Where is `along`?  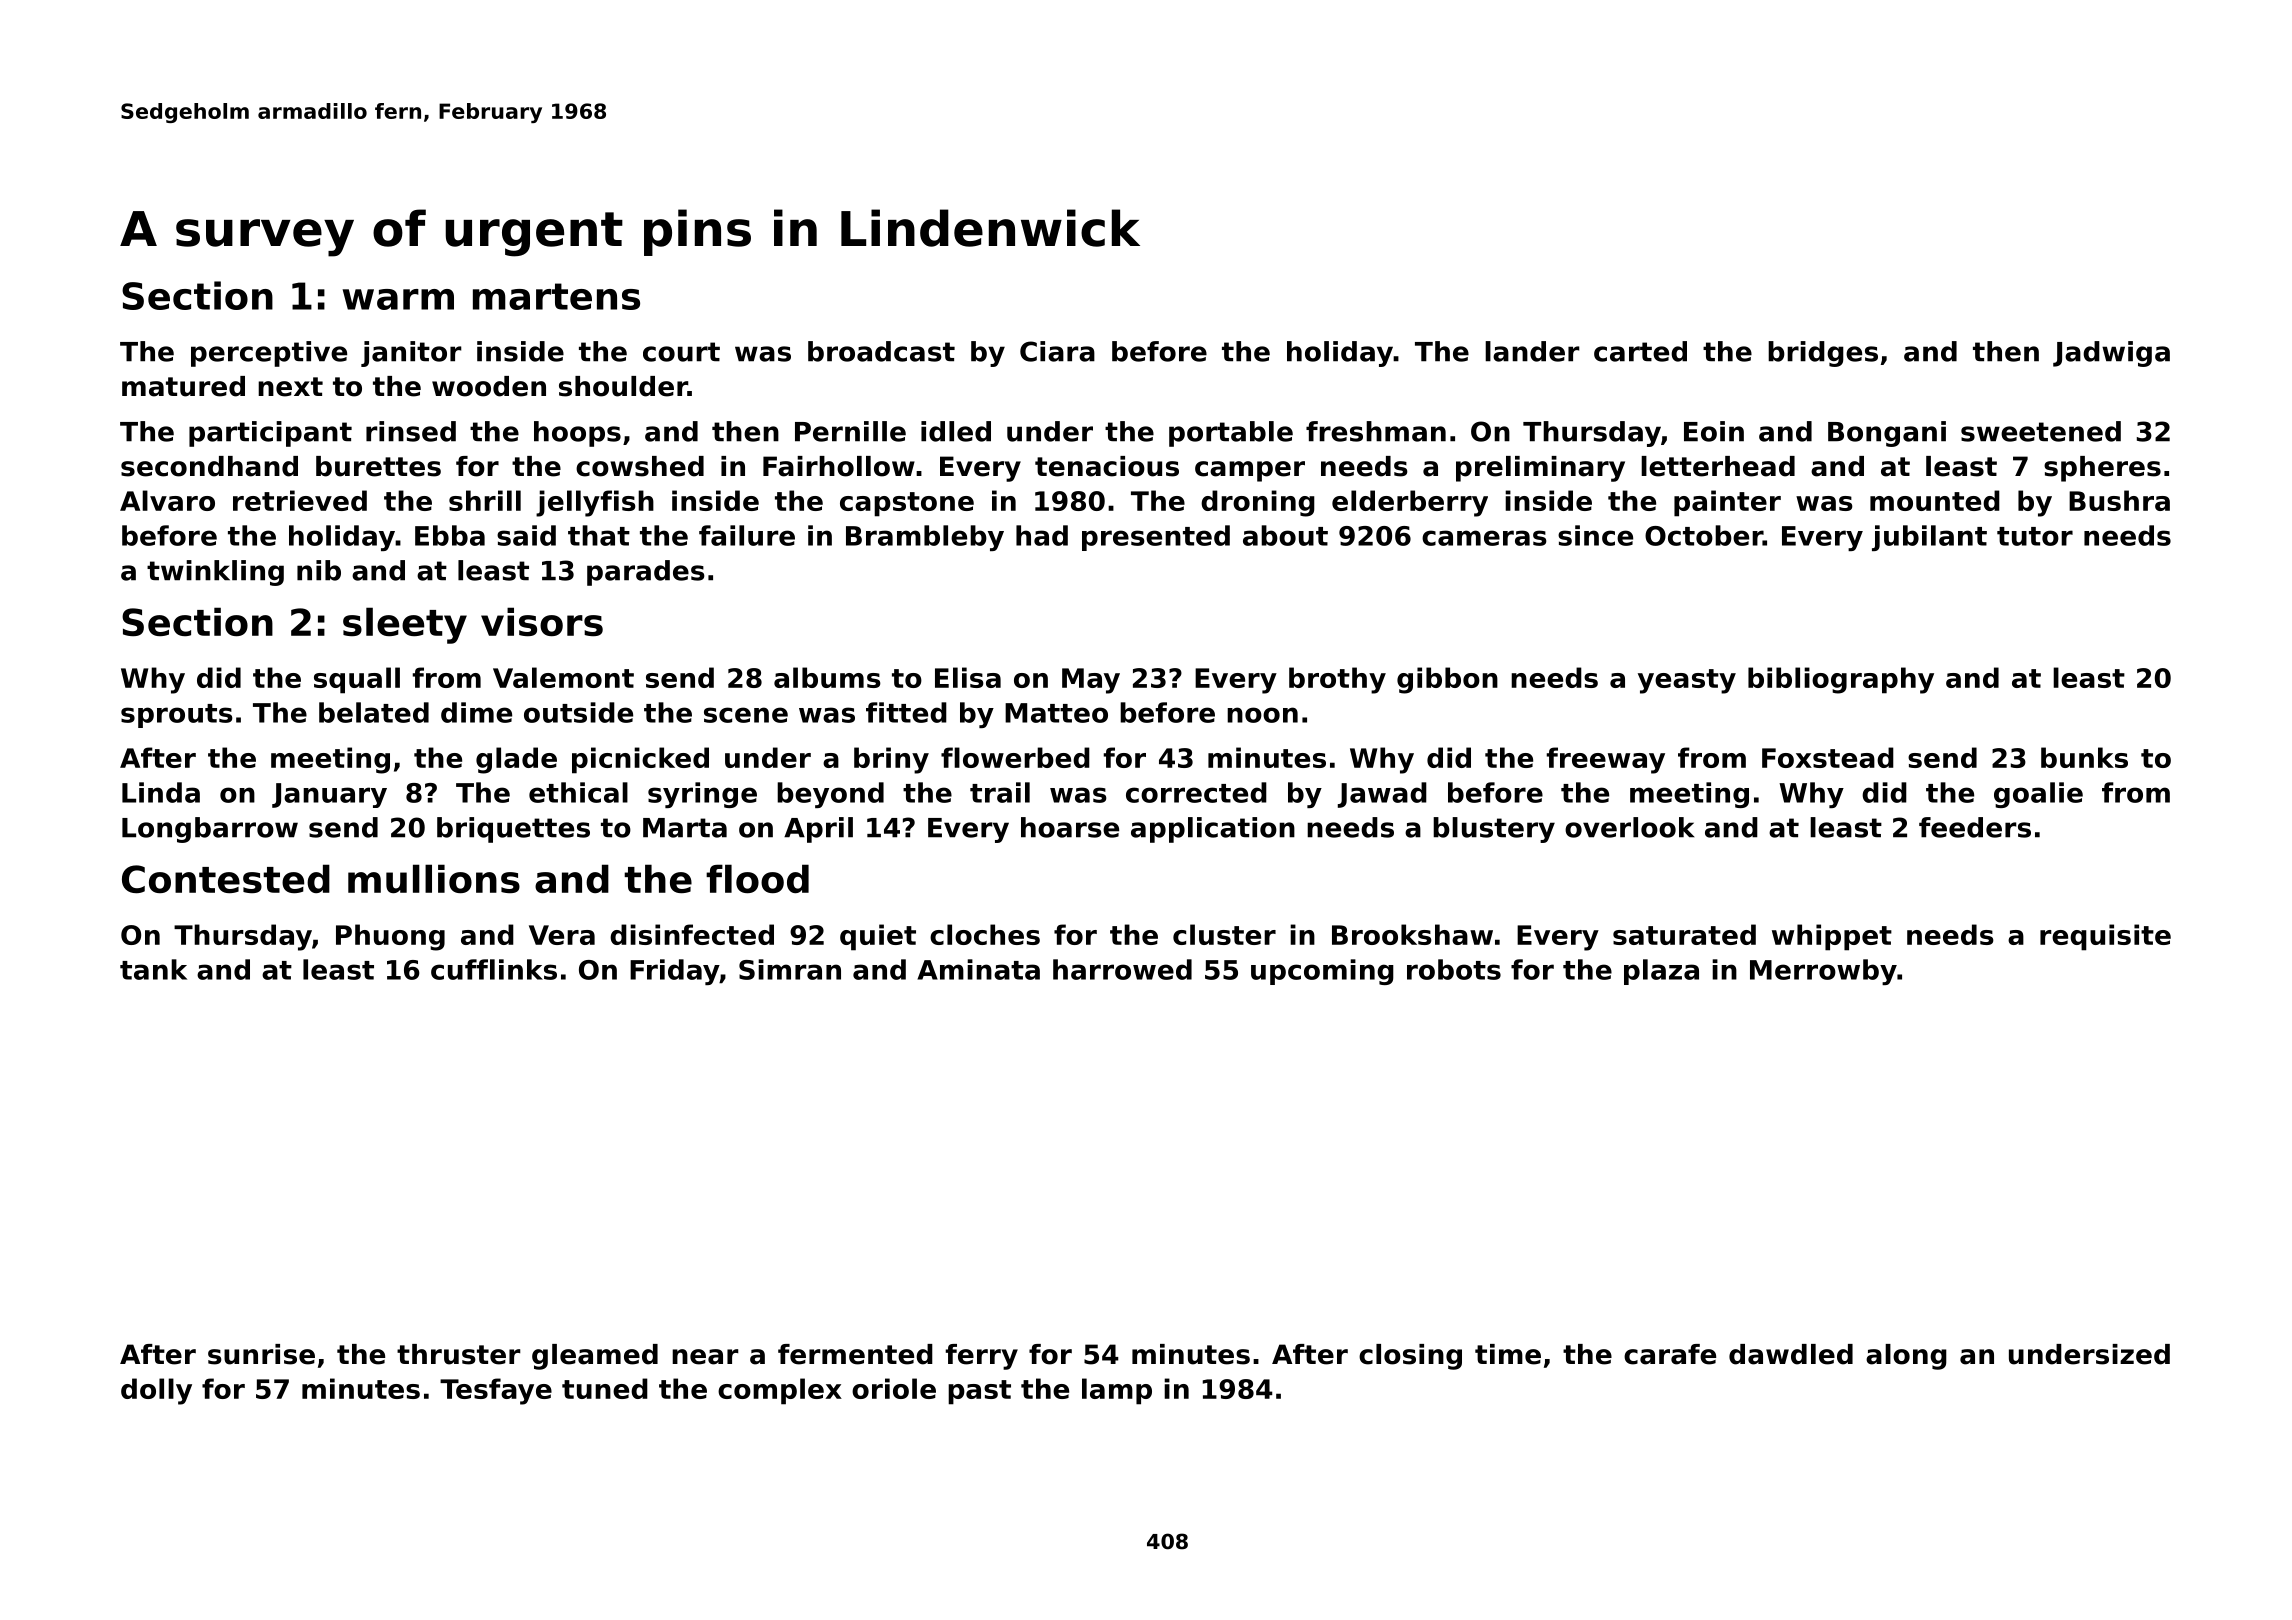
along is located at coordinates (1906, 1357).
